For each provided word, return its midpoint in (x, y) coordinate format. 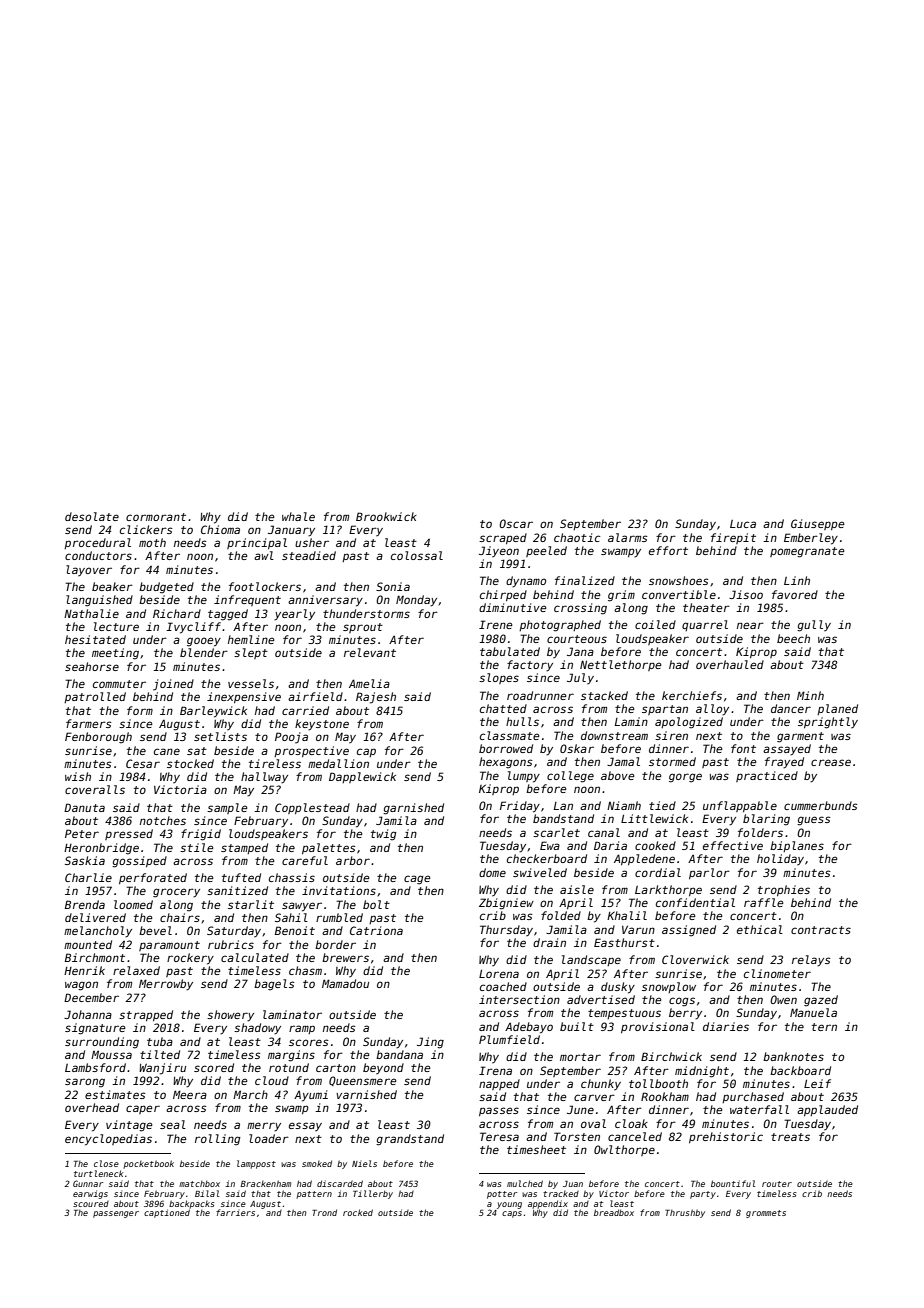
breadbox (614, 1212)
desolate (92, 516)
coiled (655, 624)
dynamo (526, 582)
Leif (817, 1083)
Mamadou (345, 983)
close (106, 1163)
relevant (370, 652)
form (140, 710)
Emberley (811, 539)
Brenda (85, 904)
